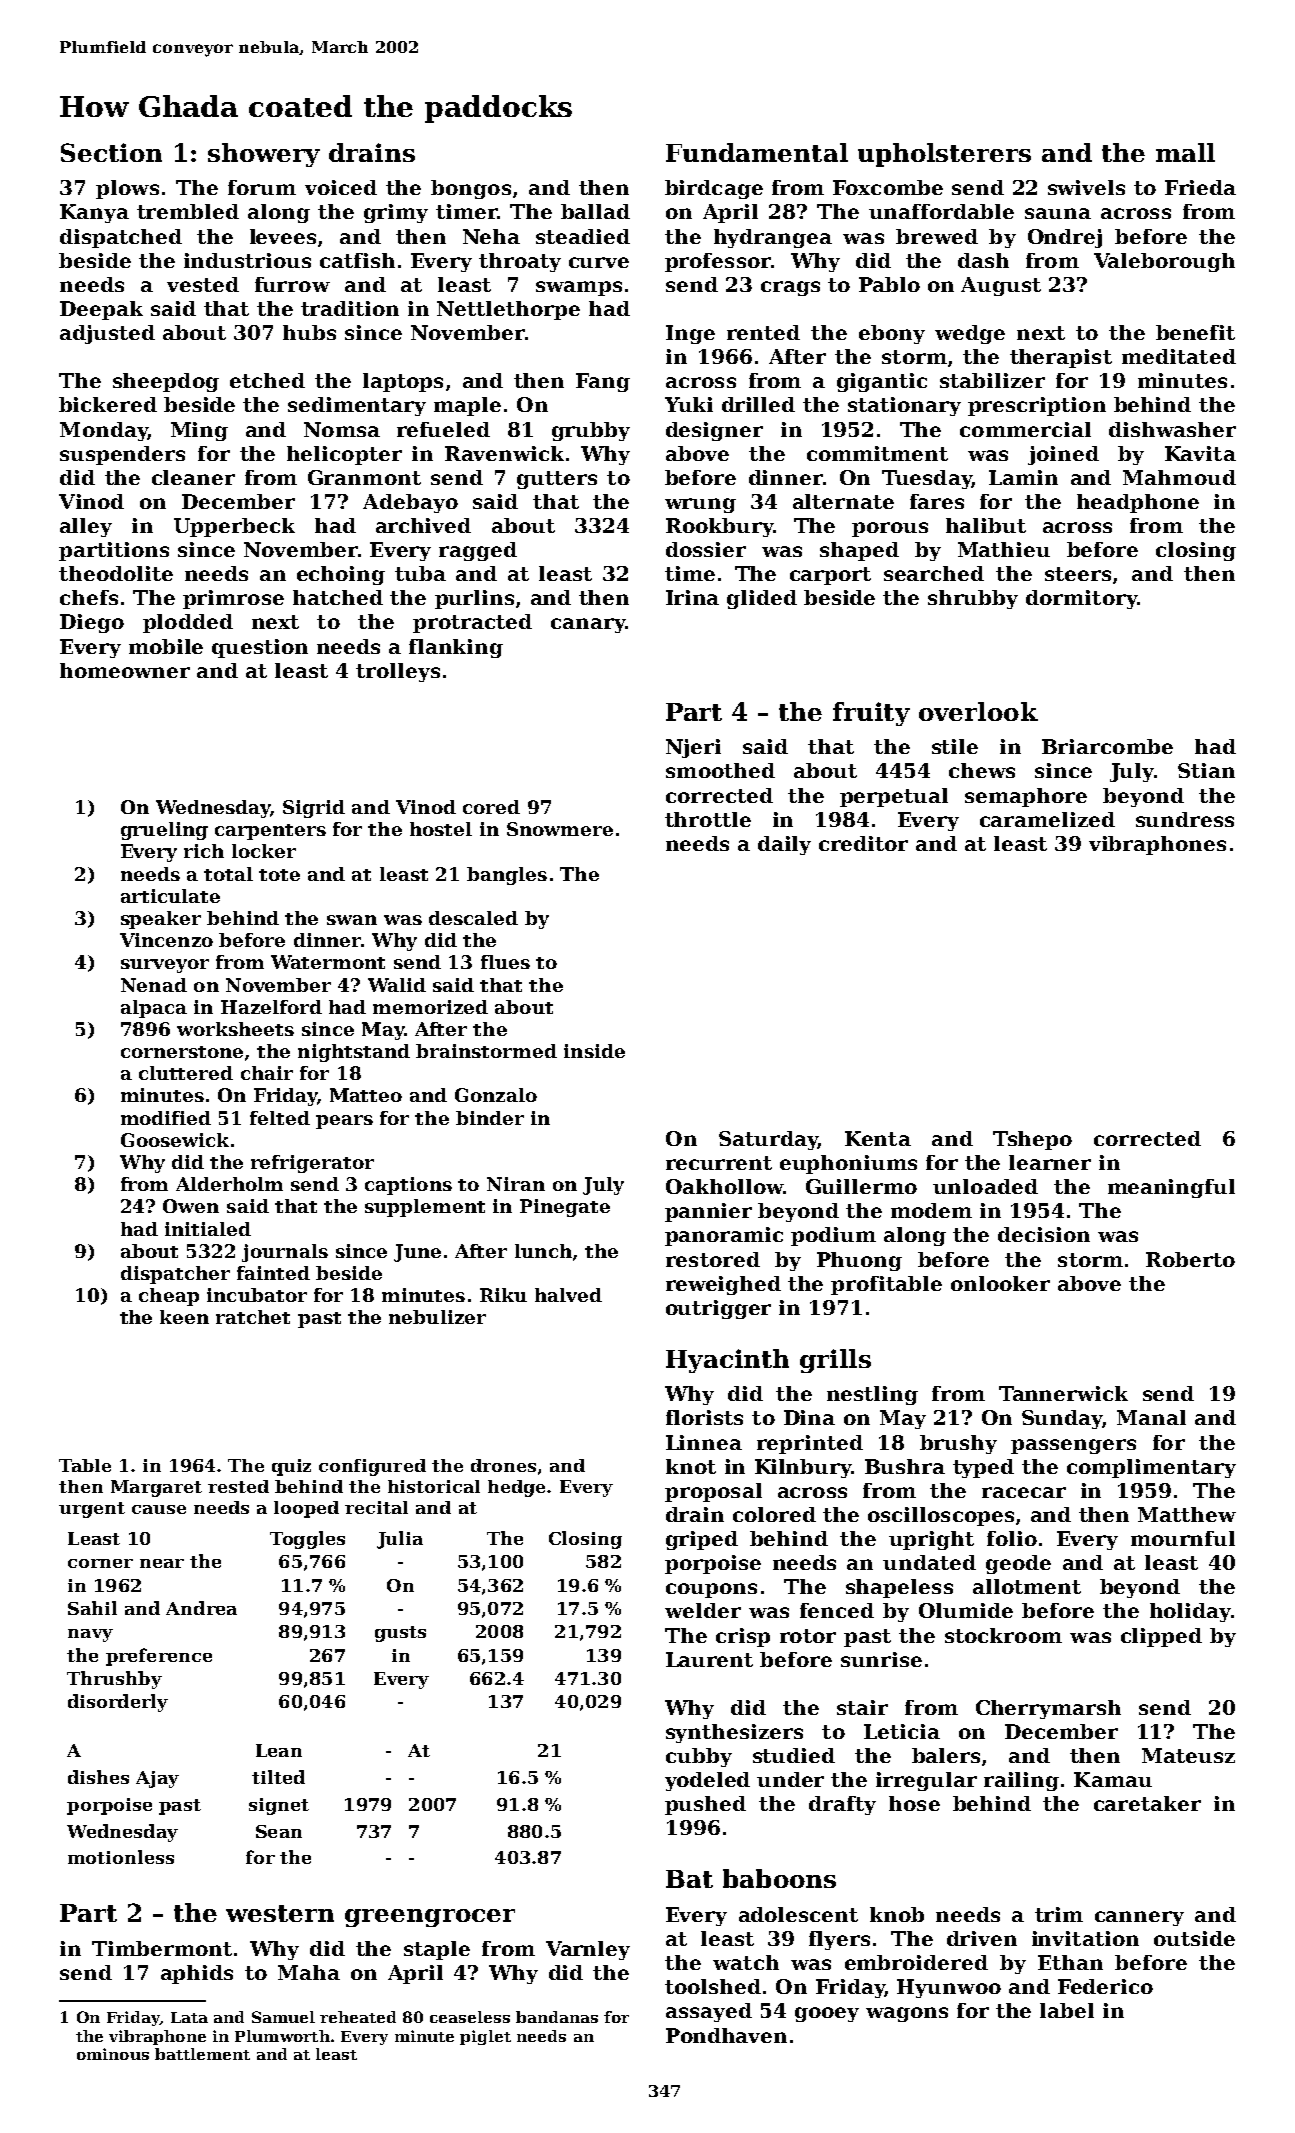  What do you see at coordinates (718, 262) in the screenshot?
I see `professor` at bounding box center [718, 262].
